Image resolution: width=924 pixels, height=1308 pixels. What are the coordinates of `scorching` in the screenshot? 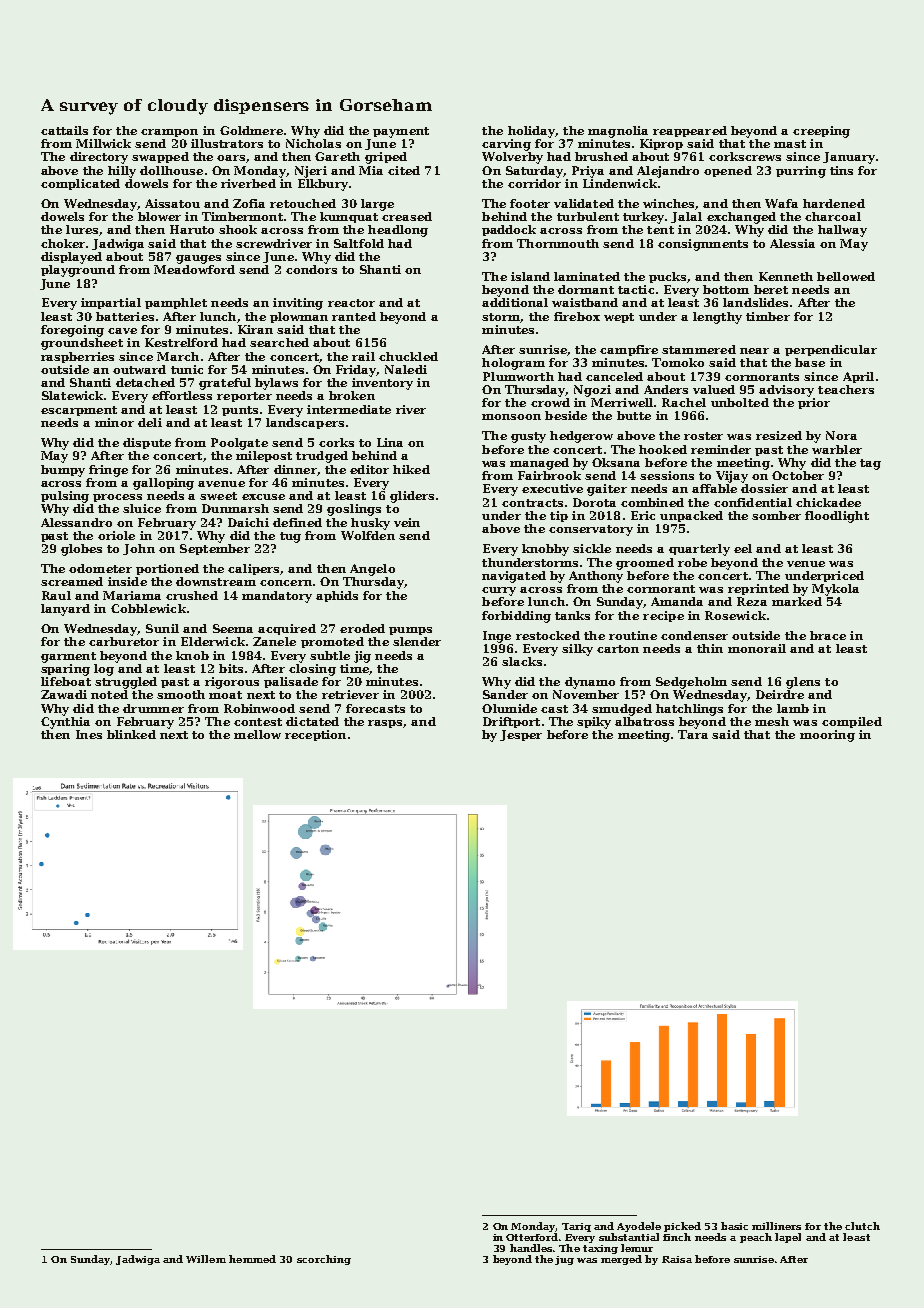 It's located at (324, 1260).
